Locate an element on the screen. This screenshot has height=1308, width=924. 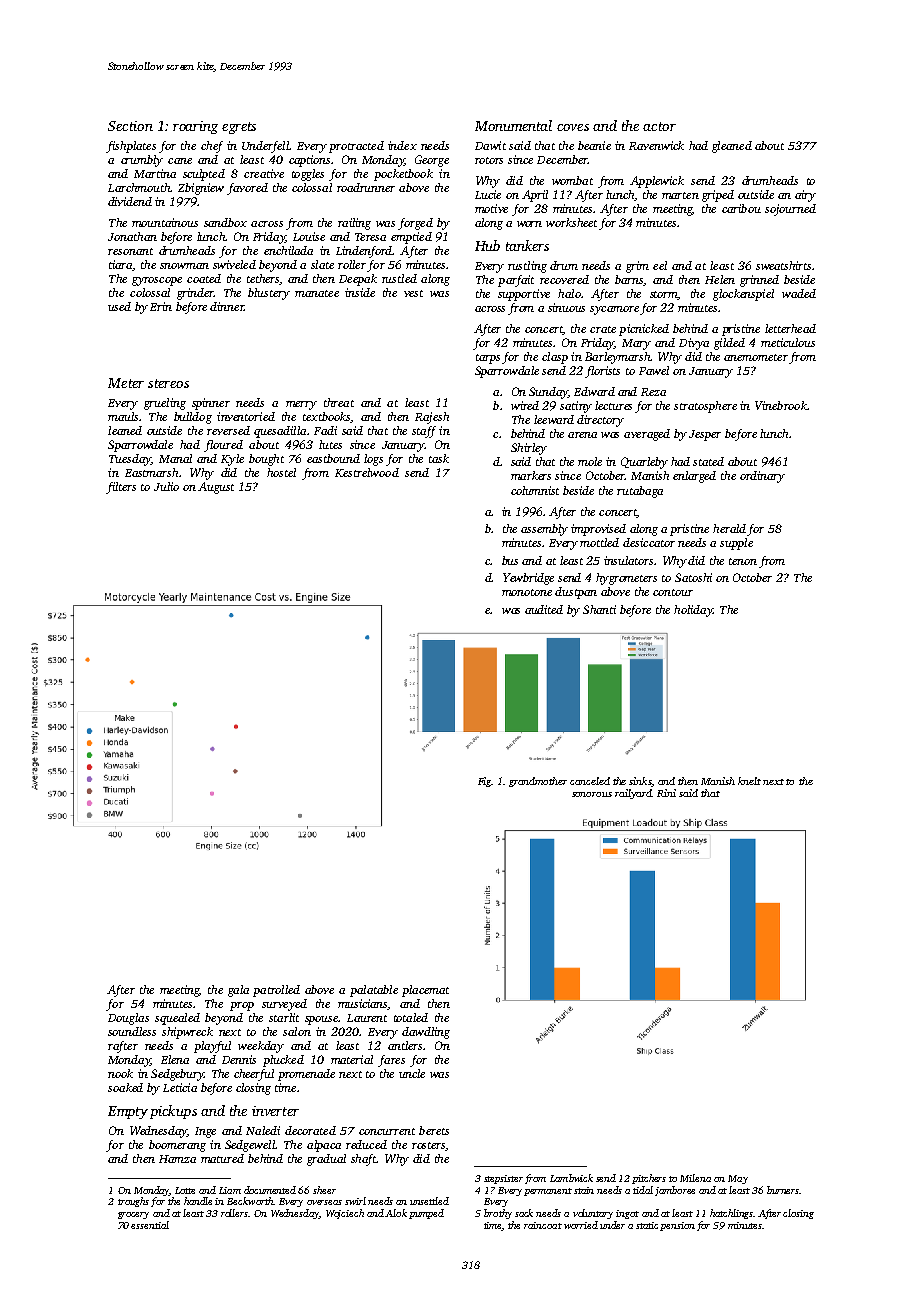
worksheet is located at coordinates (571, 222).
